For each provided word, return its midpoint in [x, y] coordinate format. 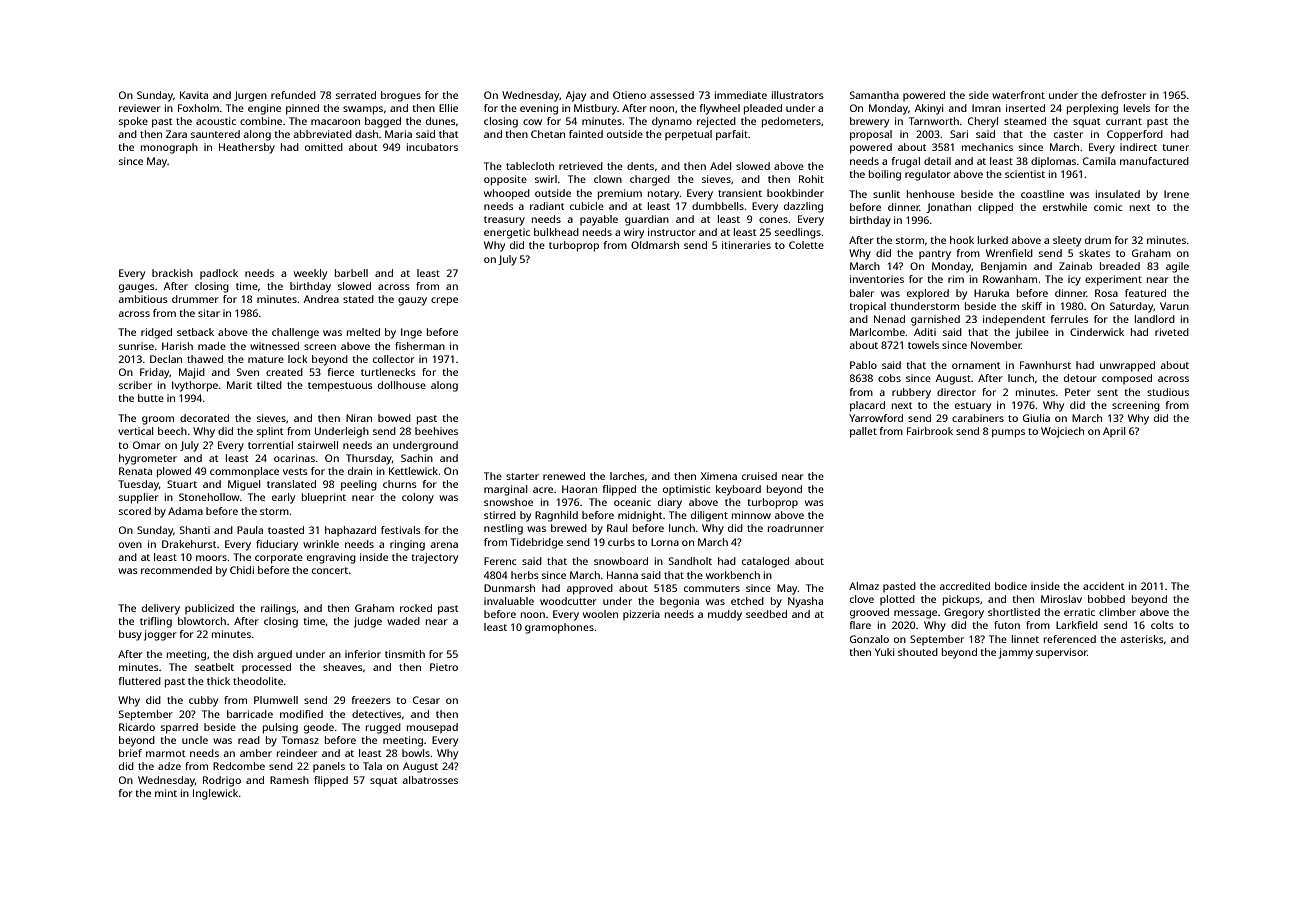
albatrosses [430, 780]
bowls [416, 753]
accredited [964, 586]
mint [166, 793]
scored [135, 511]
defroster [1123, 95]
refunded [293, 95]
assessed [672, 95]
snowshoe [508, 502]
